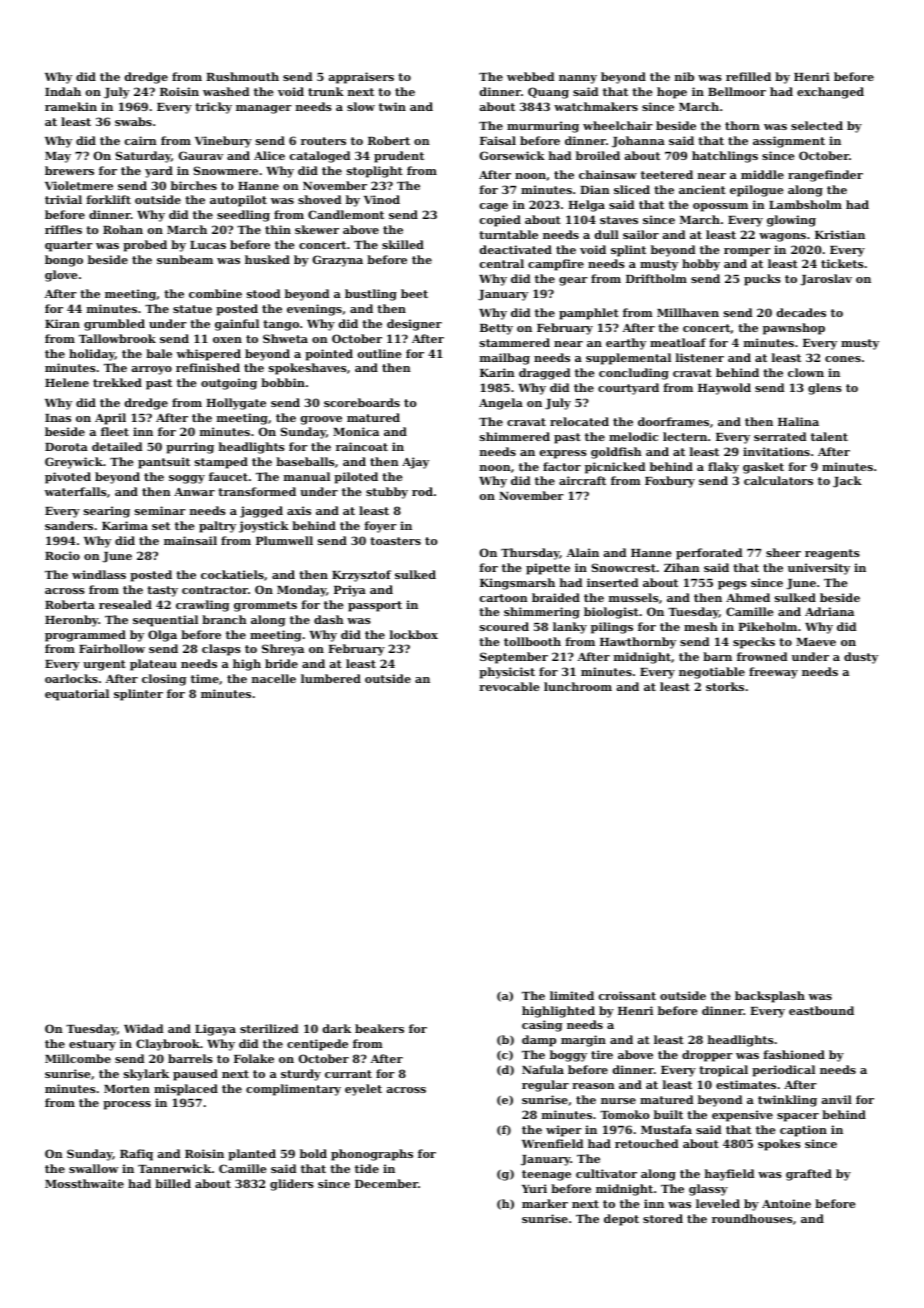 This page has width=924, height=1308. What do you see at coordinates (627, 995) in the page?
I see `croissant` at bounding box center [627, 995].
